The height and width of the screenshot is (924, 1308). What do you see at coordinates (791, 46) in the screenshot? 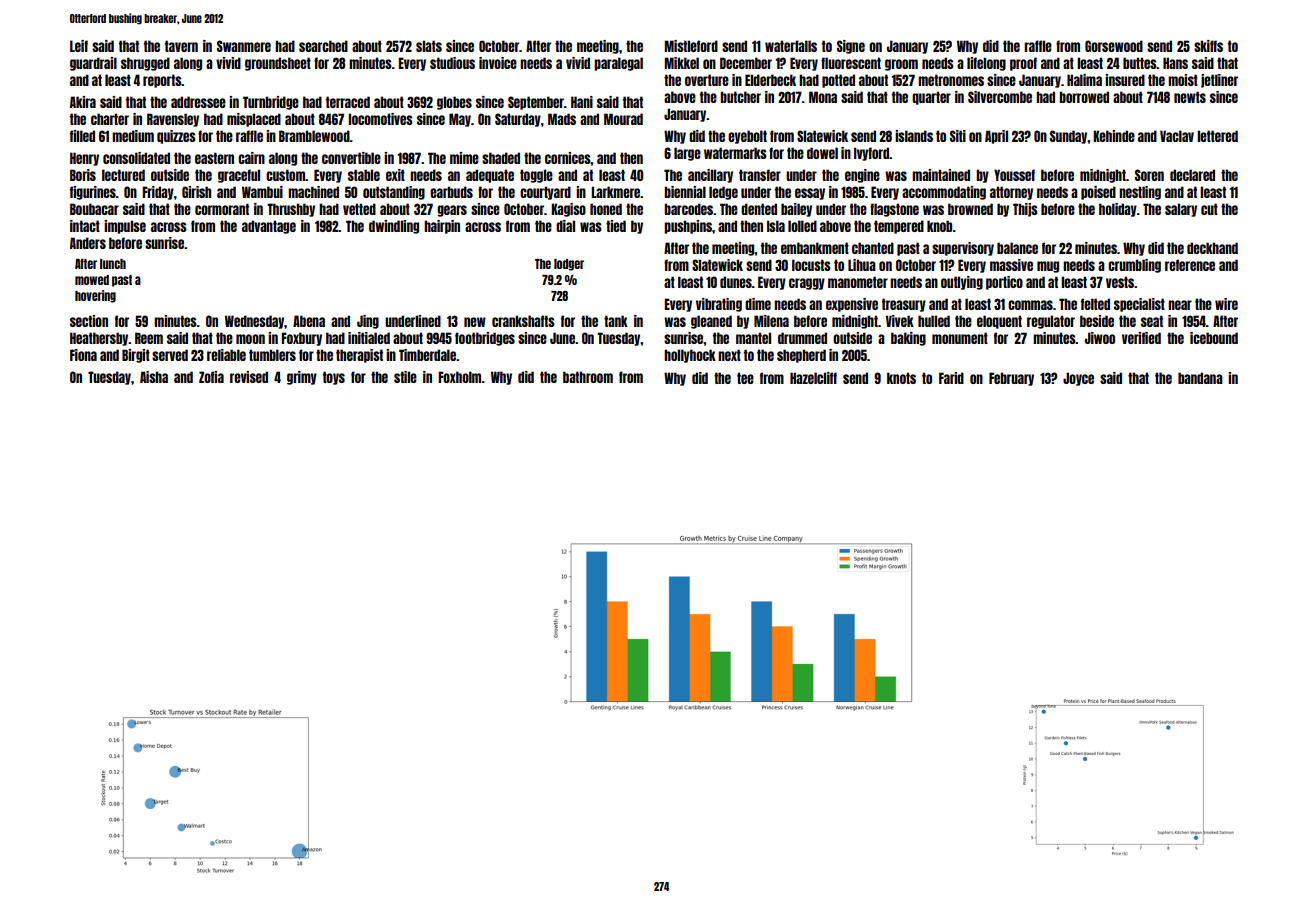
I see `waterfalls` at bounding box center [791, 46].
